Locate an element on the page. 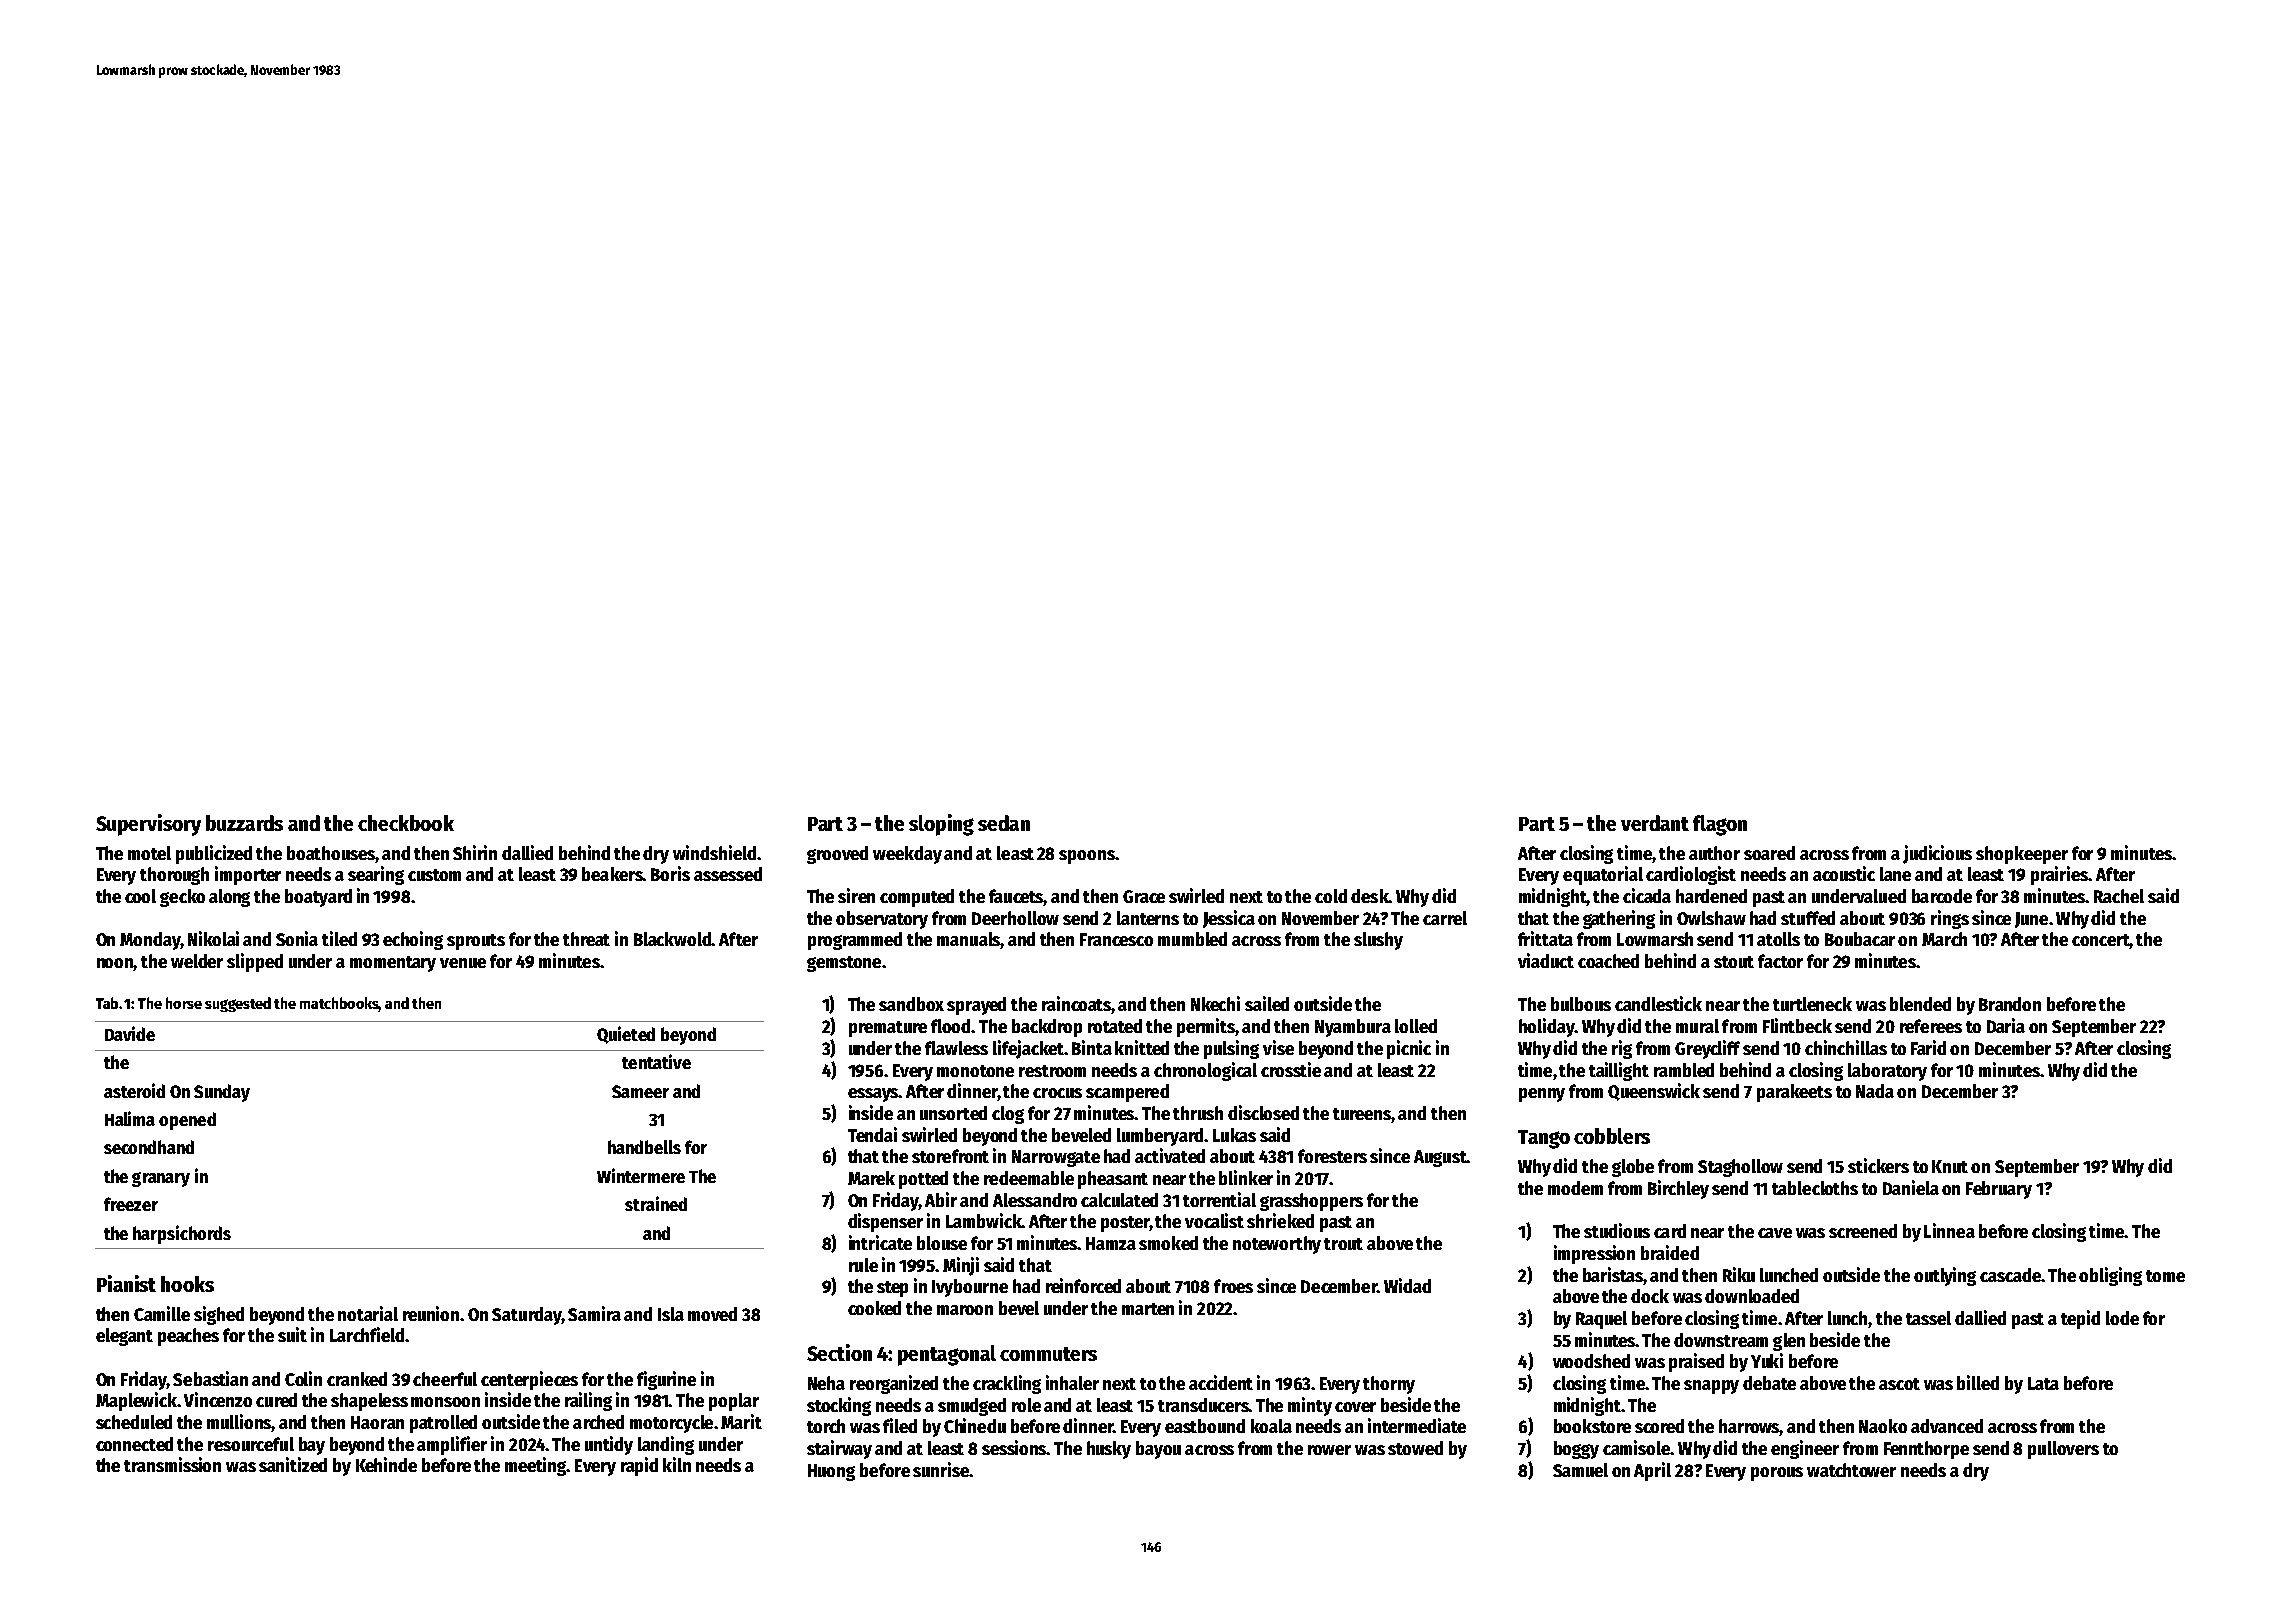 The height and width of the document is (1614, 2282). reinforced is located at coordinates (1083, 1285).
